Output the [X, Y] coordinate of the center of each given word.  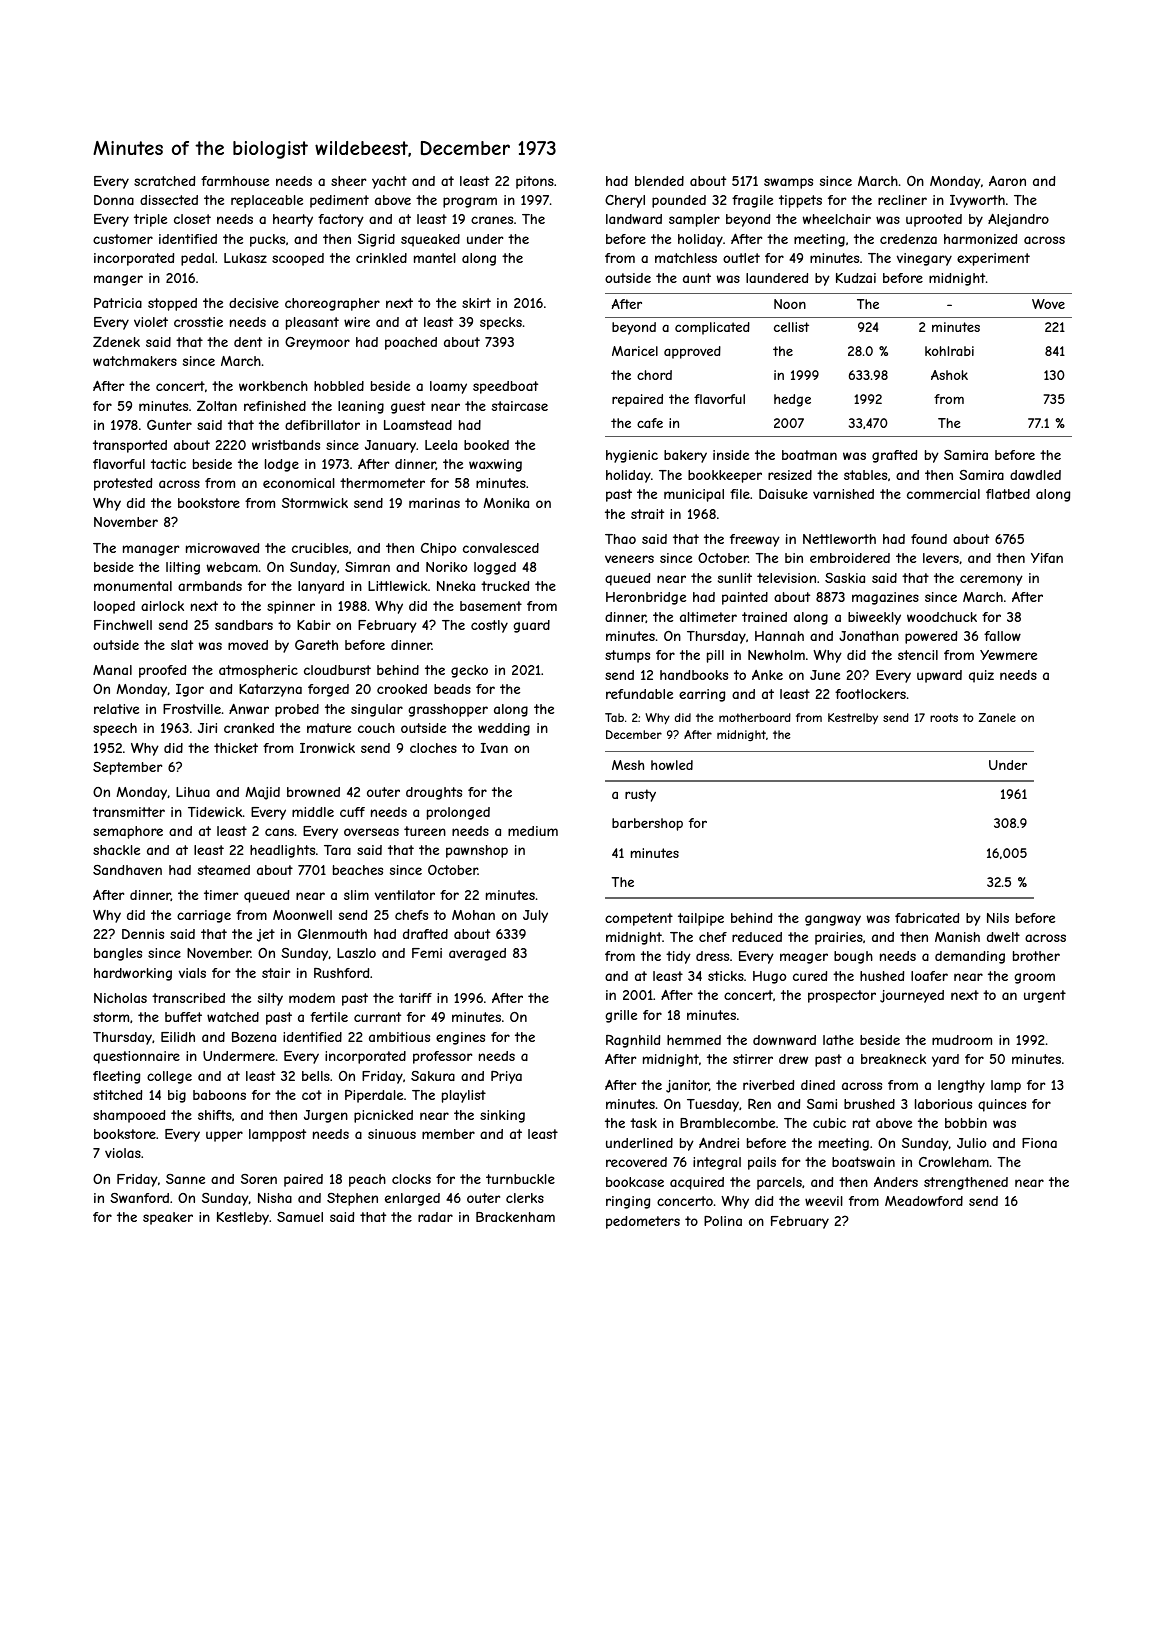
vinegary [924, 259]
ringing [628, 1202]
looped [114, 607]
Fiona [1039, 1143]
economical [299, 483]
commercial [943, 494]
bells [316, 1076]
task [643, 1123]
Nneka [456, 586]
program [470, 202]
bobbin [966, 1123]
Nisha [275, 1198]
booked [486, 445]
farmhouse [235, 181]
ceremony [991, 580]
